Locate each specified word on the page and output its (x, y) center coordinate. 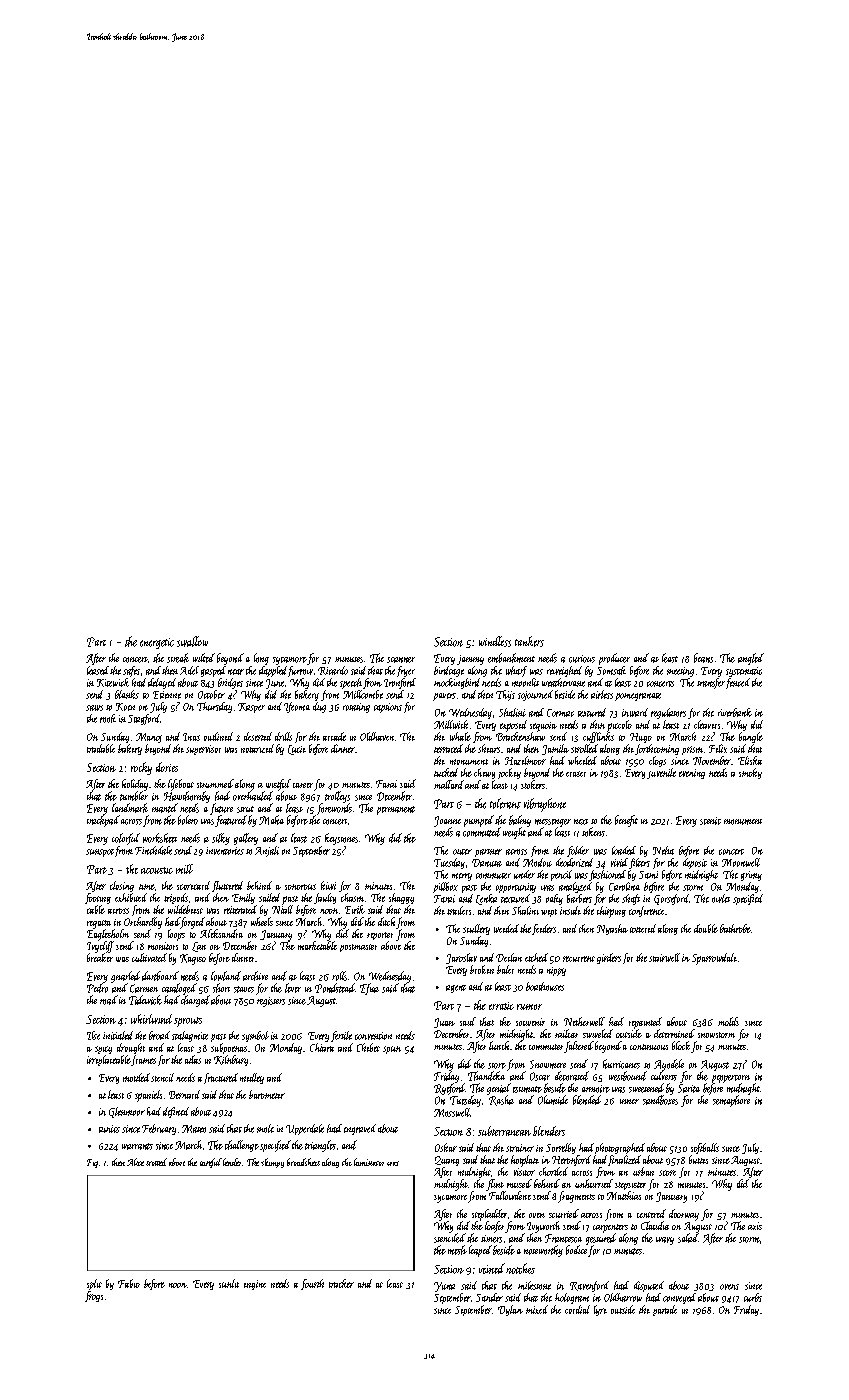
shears (489, 748)
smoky (750, 773)
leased (98, 670)
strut (245, 809)
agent (456, 989)
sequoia (543, 727)
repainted (645, 1023)
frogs (94, 1296)
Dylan (510, 1310)
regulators (668, 713)
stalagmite (190, 1036)
